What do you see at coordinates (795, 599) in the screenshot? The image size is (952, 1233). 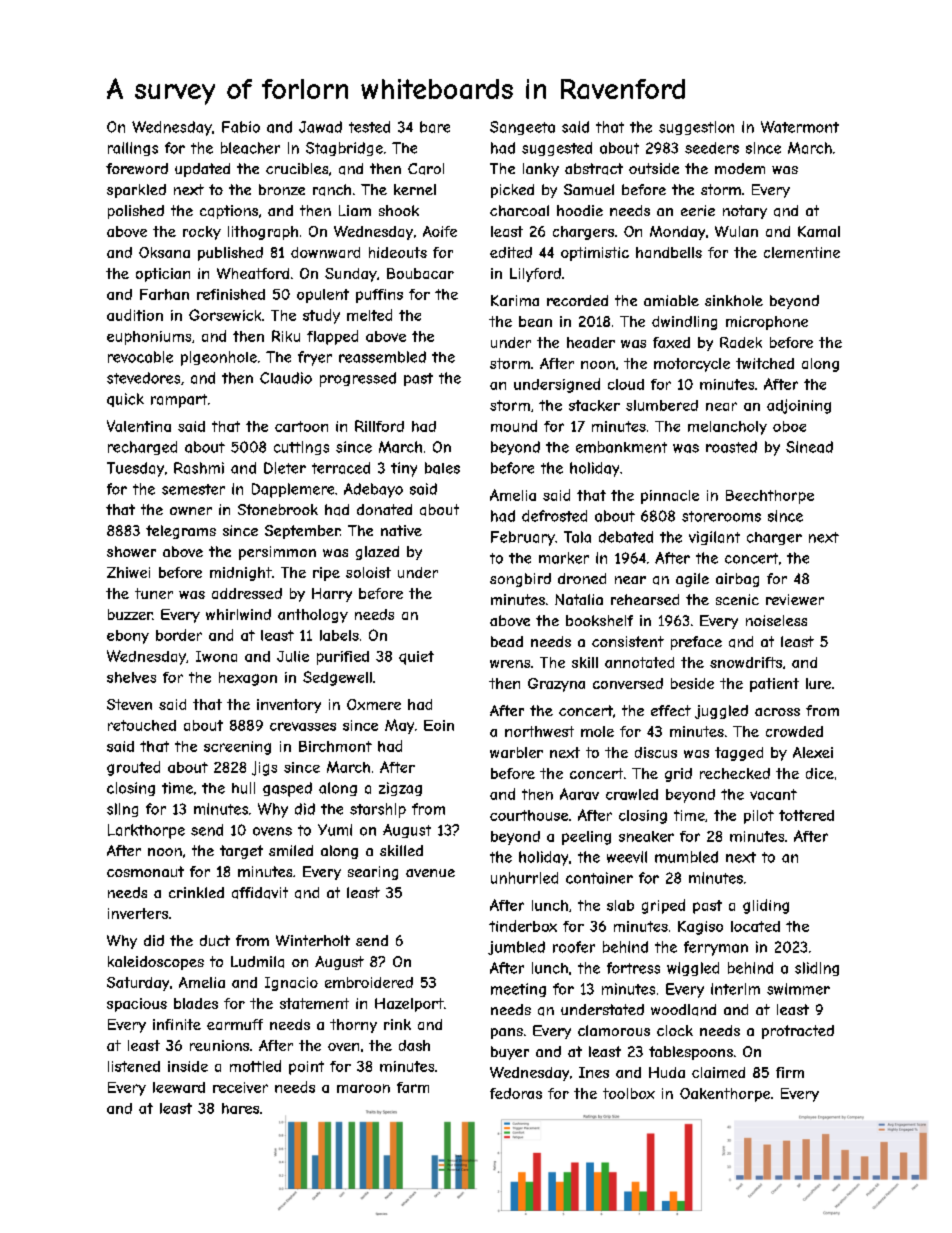 I see `reviewer` at bounding box center [795, 599].
